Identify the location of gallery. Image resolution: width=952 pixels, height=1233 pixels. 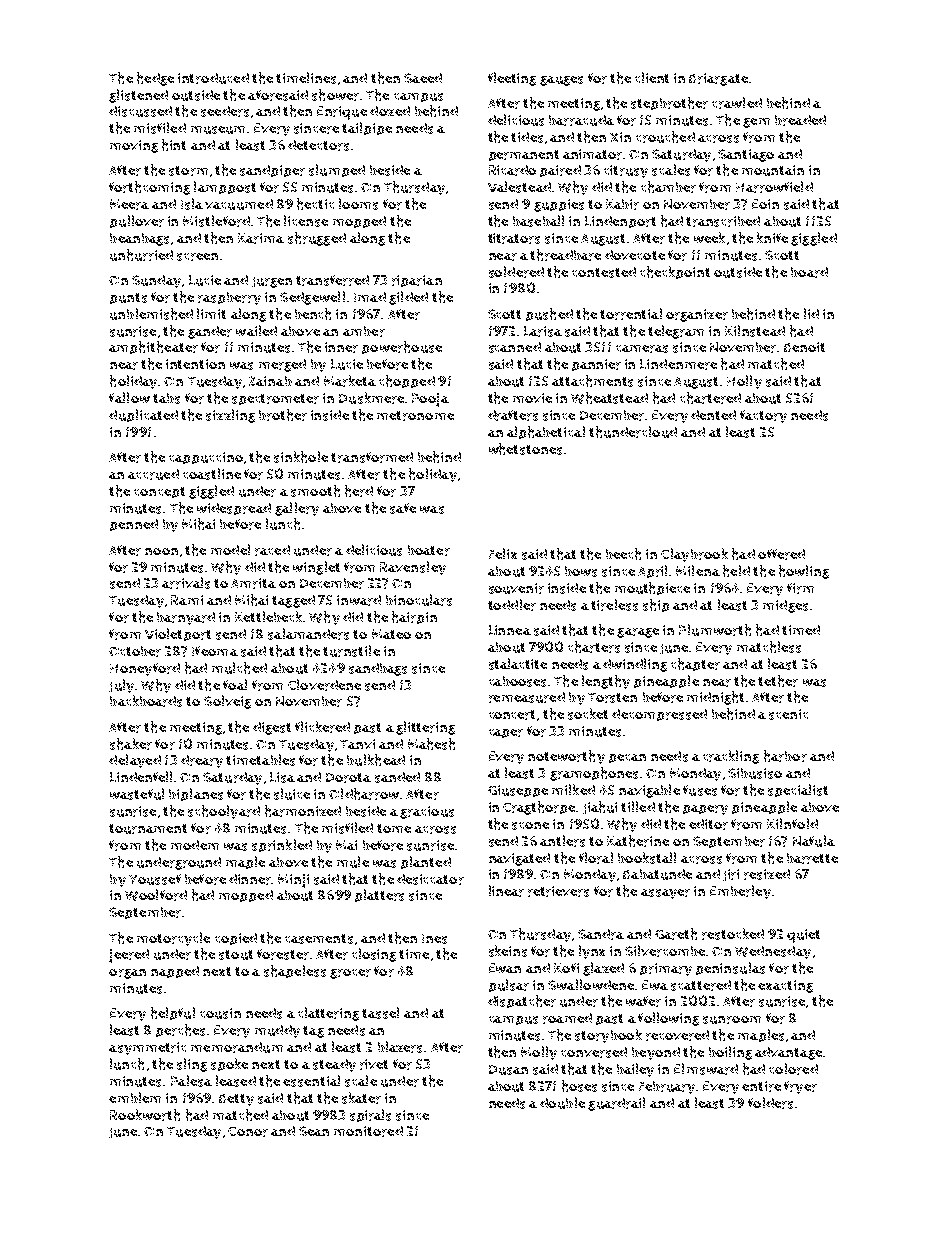
(297, 509).
